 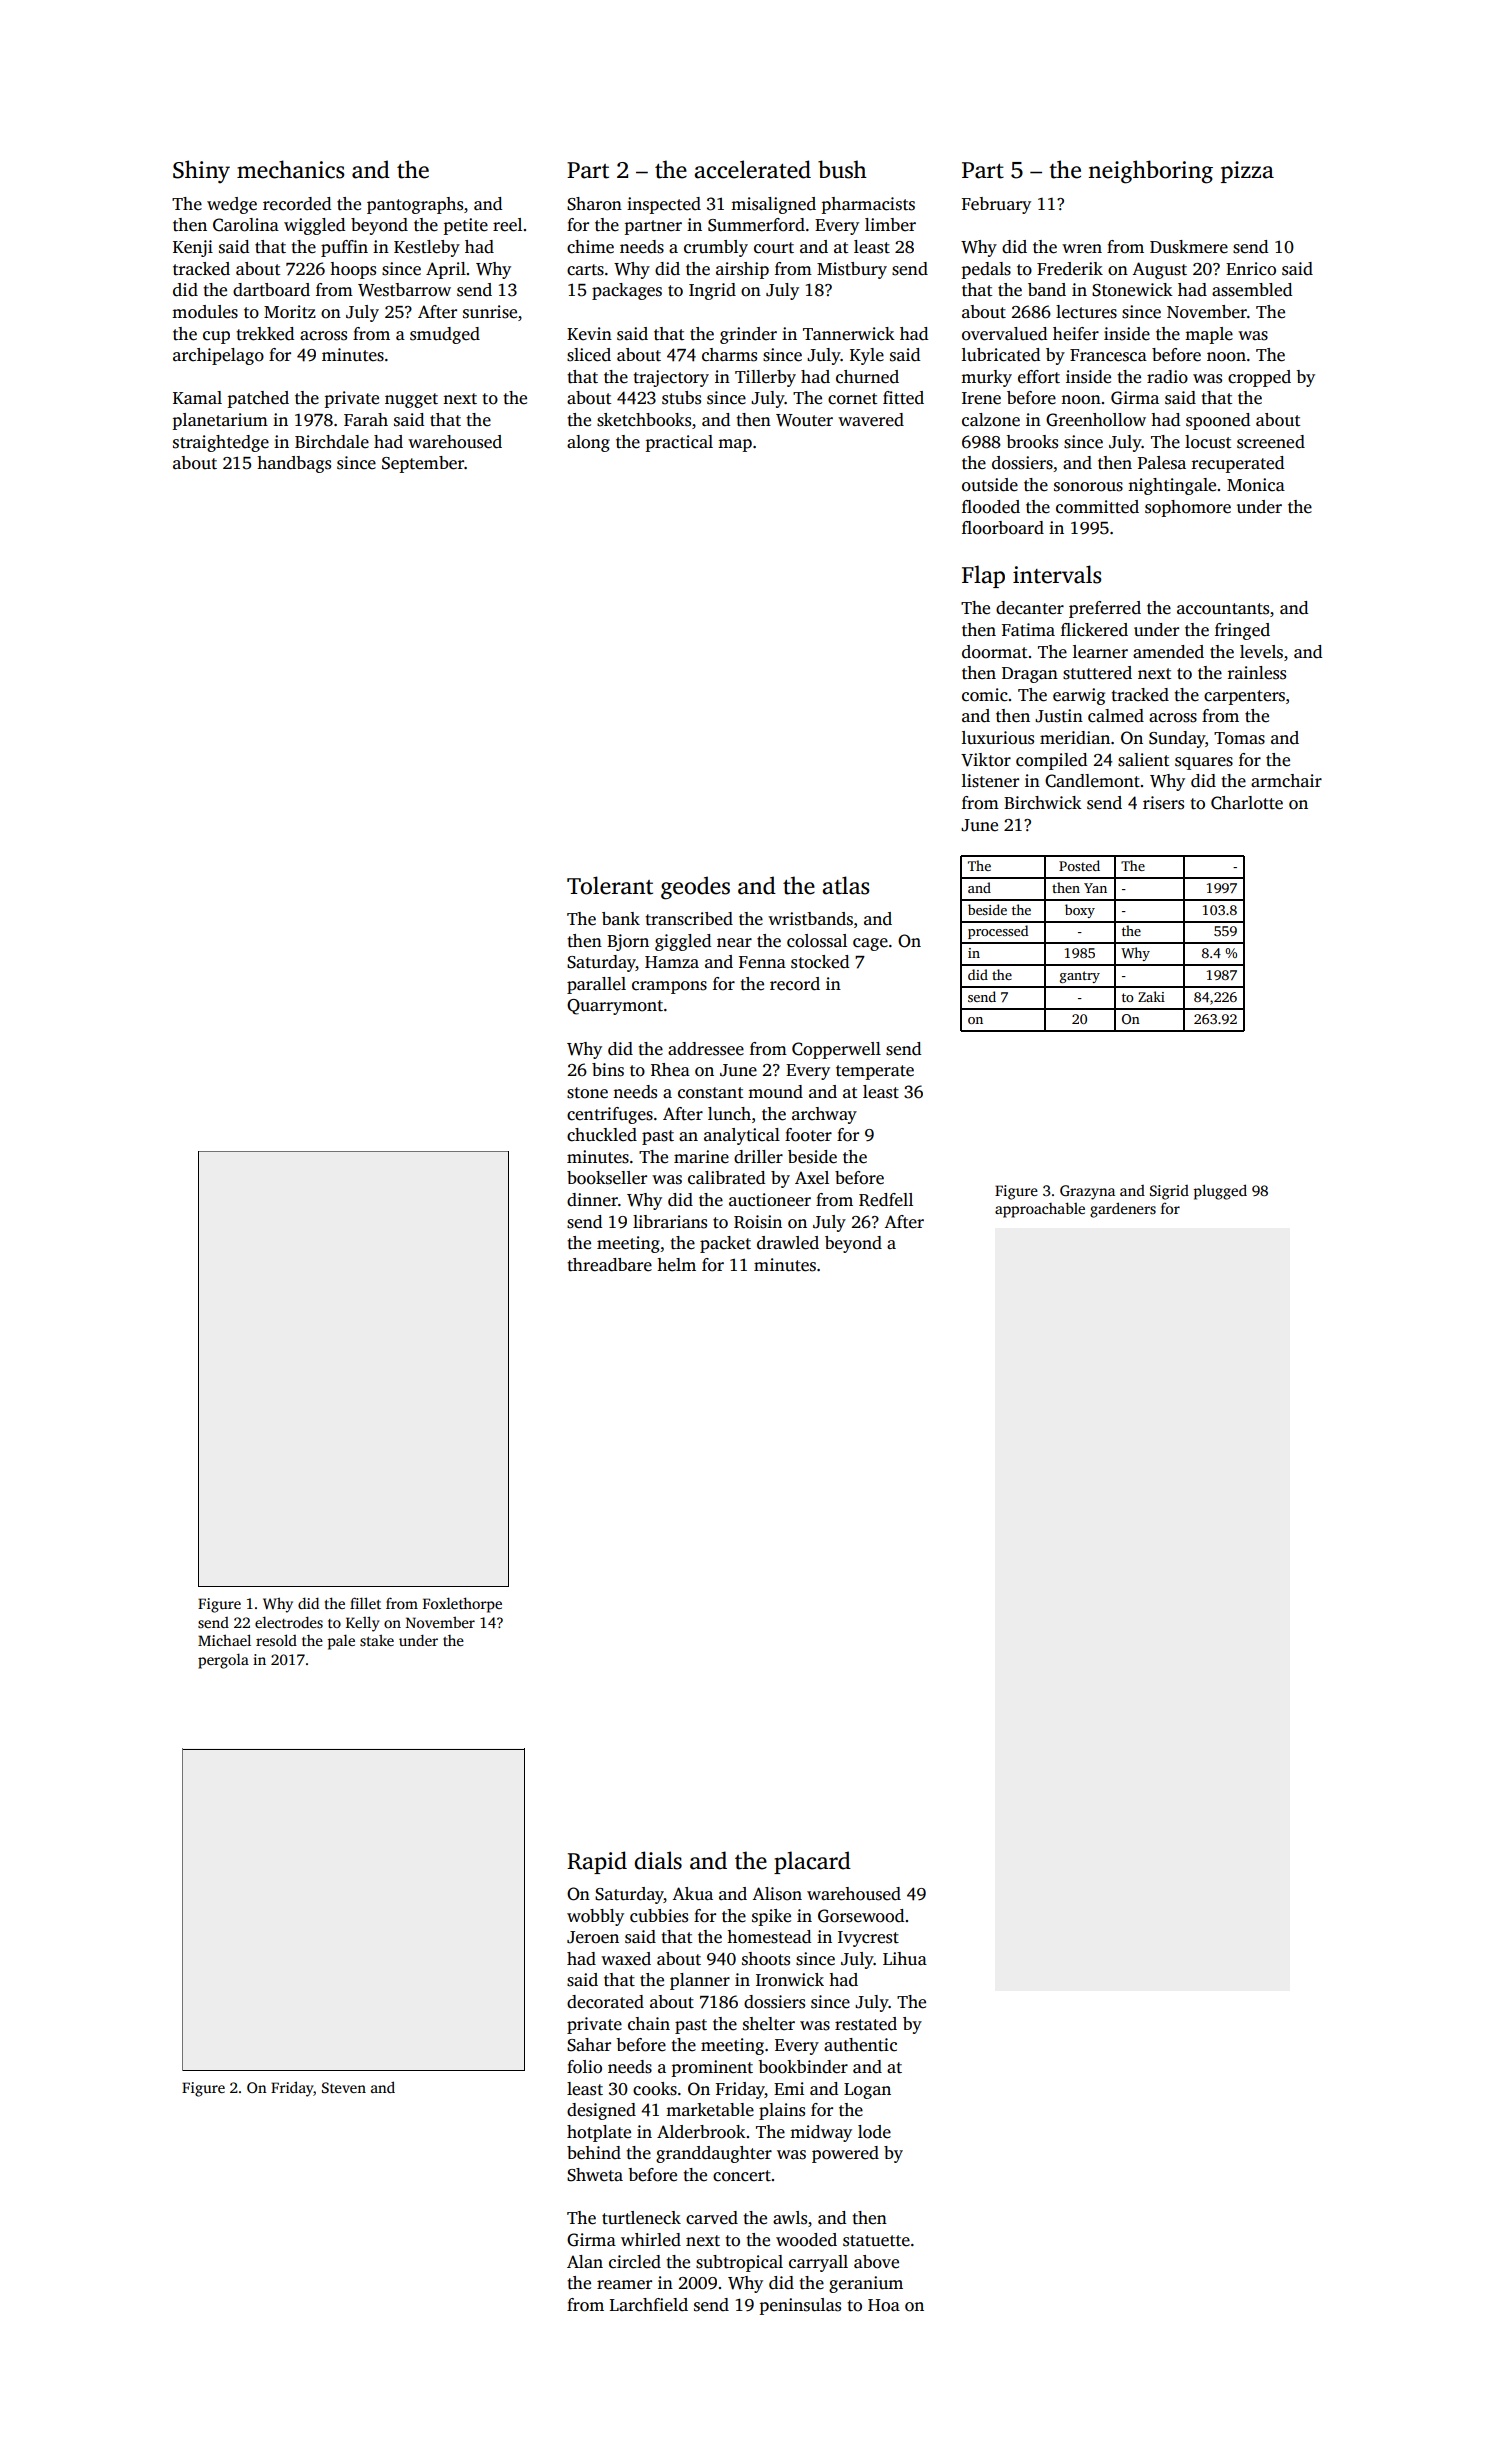 What do you see at coordinates (592, 1200) in the image?
I see `dinner` at bounding box center [592, 1200].
